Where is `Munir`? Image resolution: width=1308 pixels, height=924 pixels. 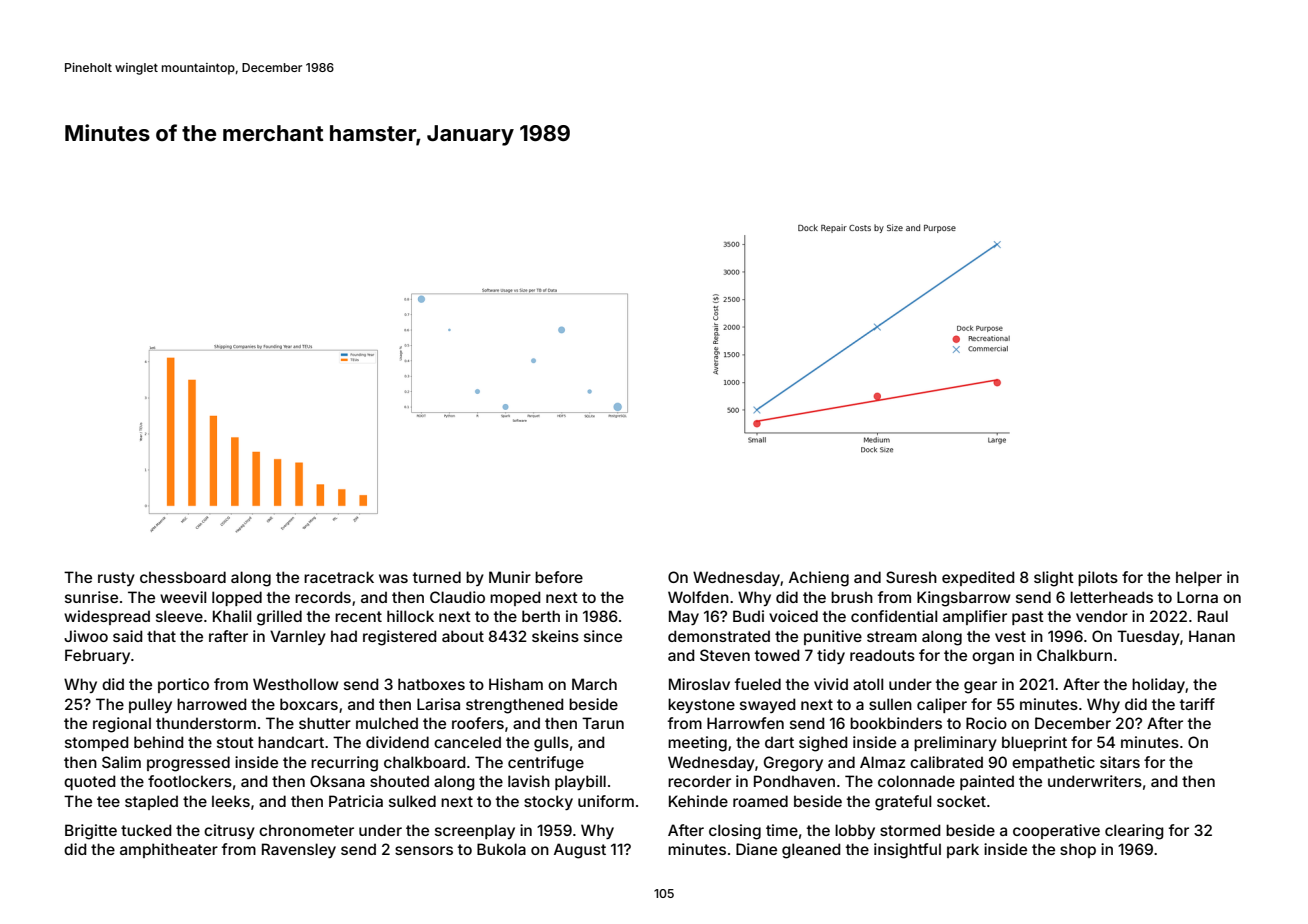 Munir is located at coordinates (510, 577).
